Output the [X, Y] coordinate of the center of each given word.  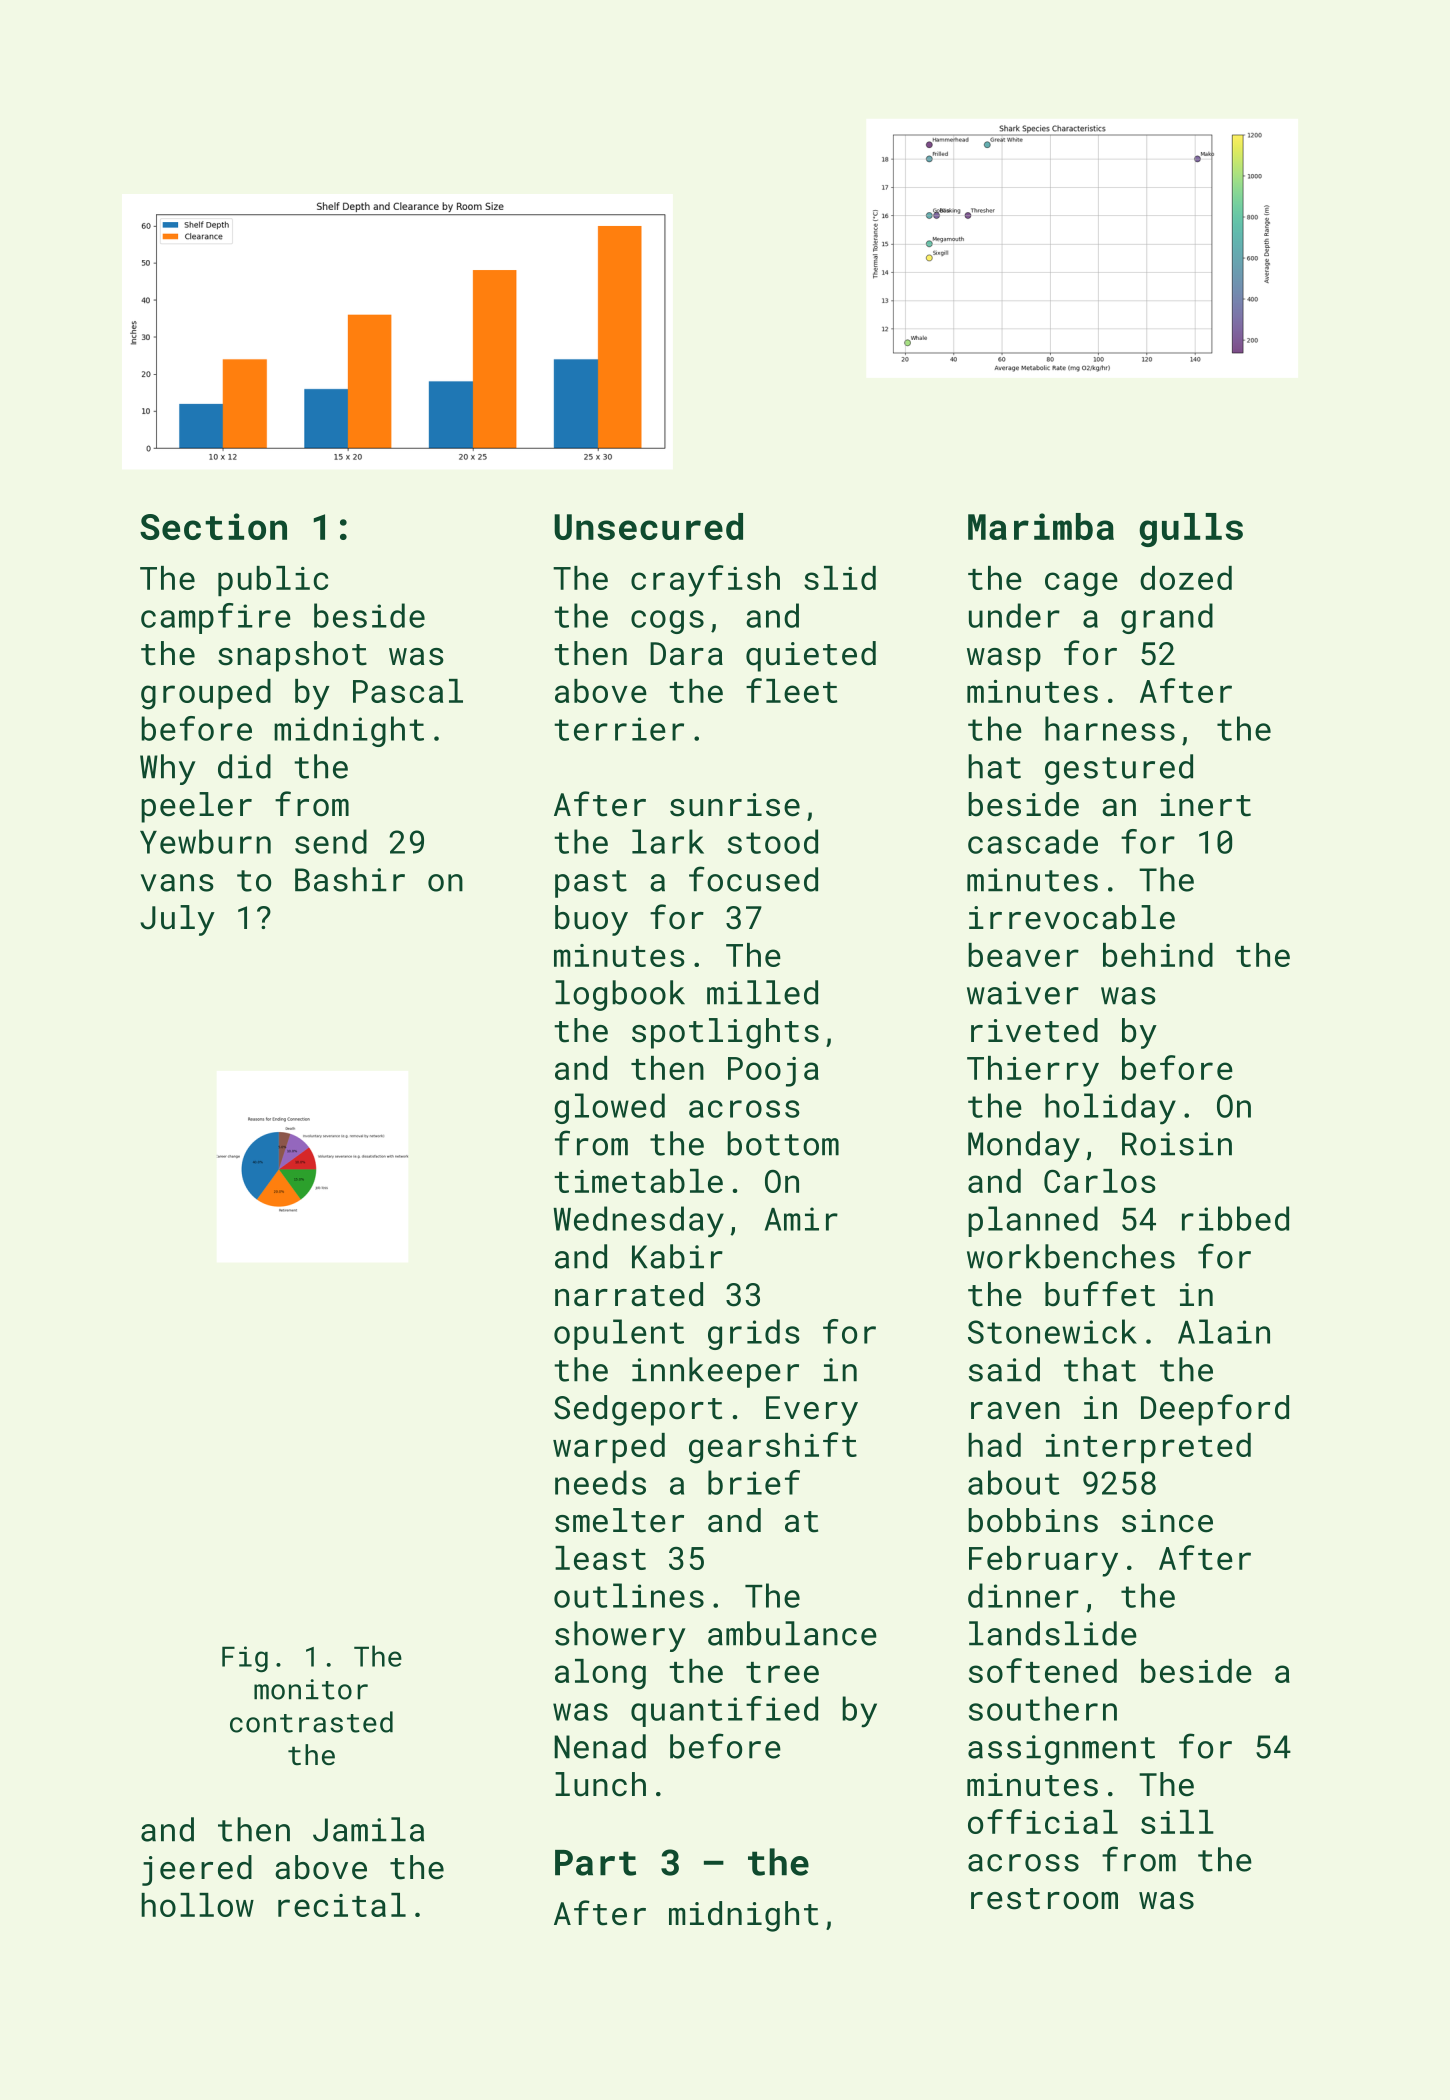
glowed [609, 1108]
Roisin [1177, 1144]
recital [342, 1905]
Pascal [408, 691]
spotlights [725, 1033]
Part [595, 1863]
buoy [591, 920]
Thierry [1033, 1071]
